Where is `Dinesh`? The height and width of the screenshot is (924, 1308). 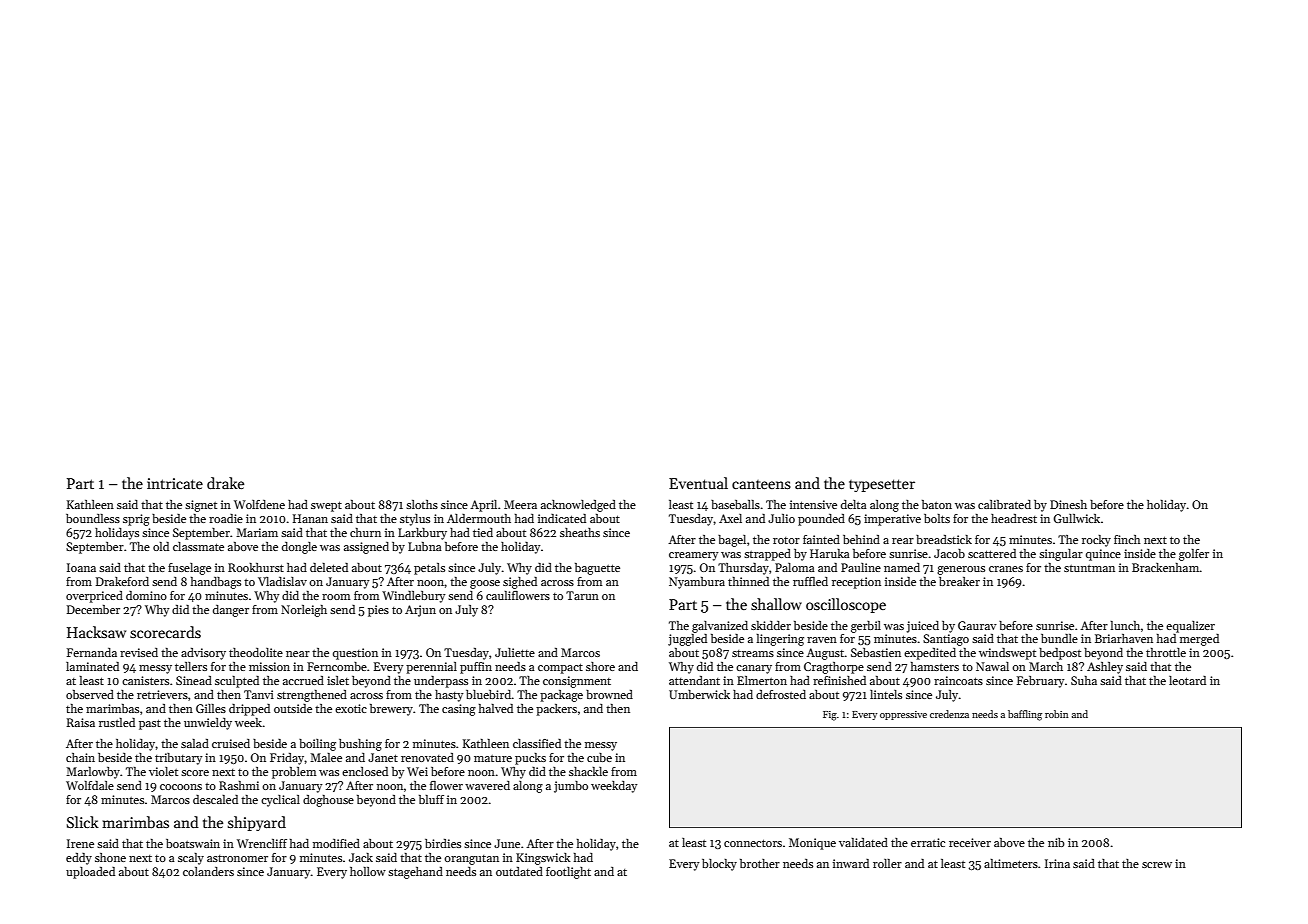
Dinesh is located at coordinates (1068, 504).
